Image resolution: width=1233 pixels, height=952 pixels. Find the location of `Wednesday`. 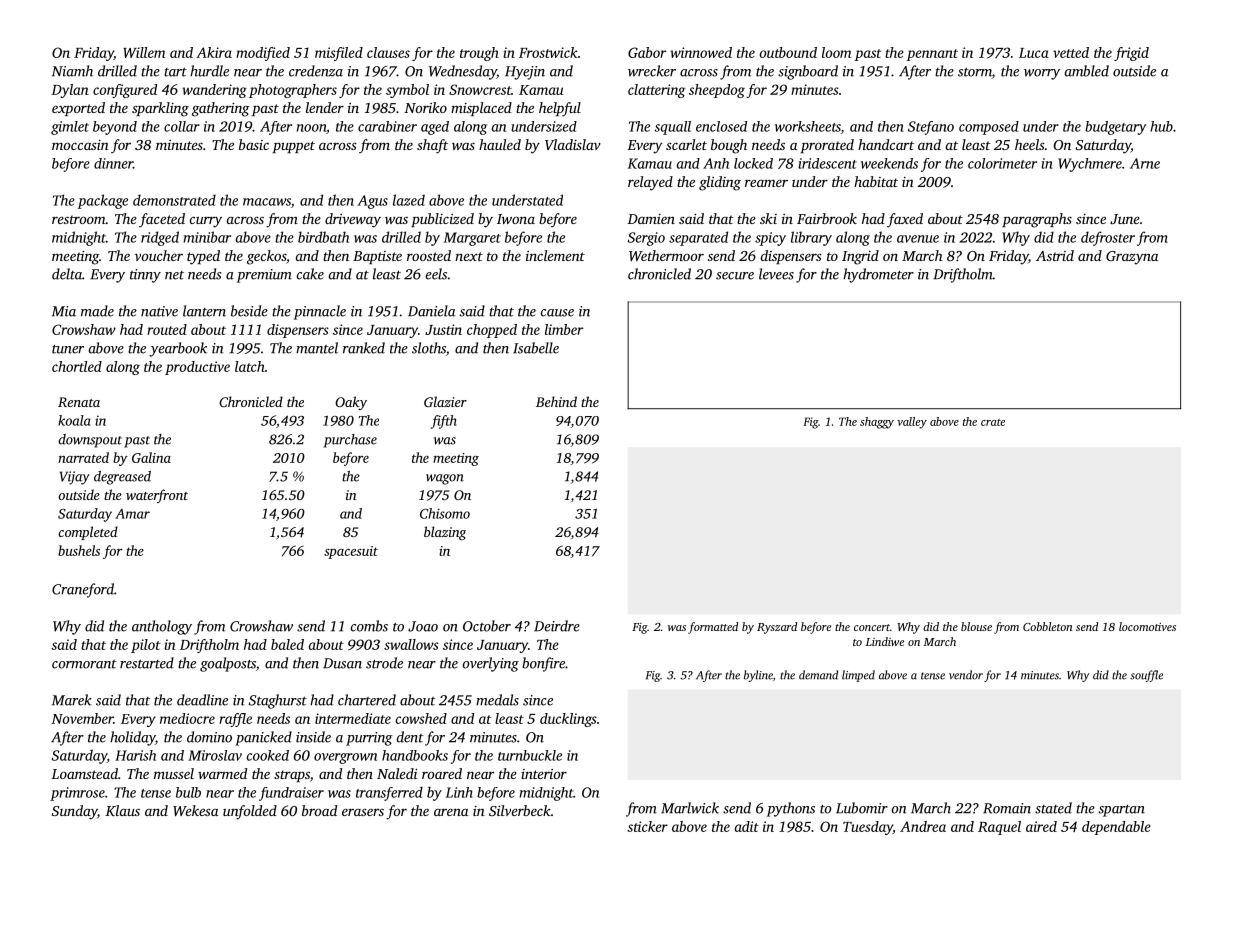

Wednesday is located at coordinates (463, 72).
